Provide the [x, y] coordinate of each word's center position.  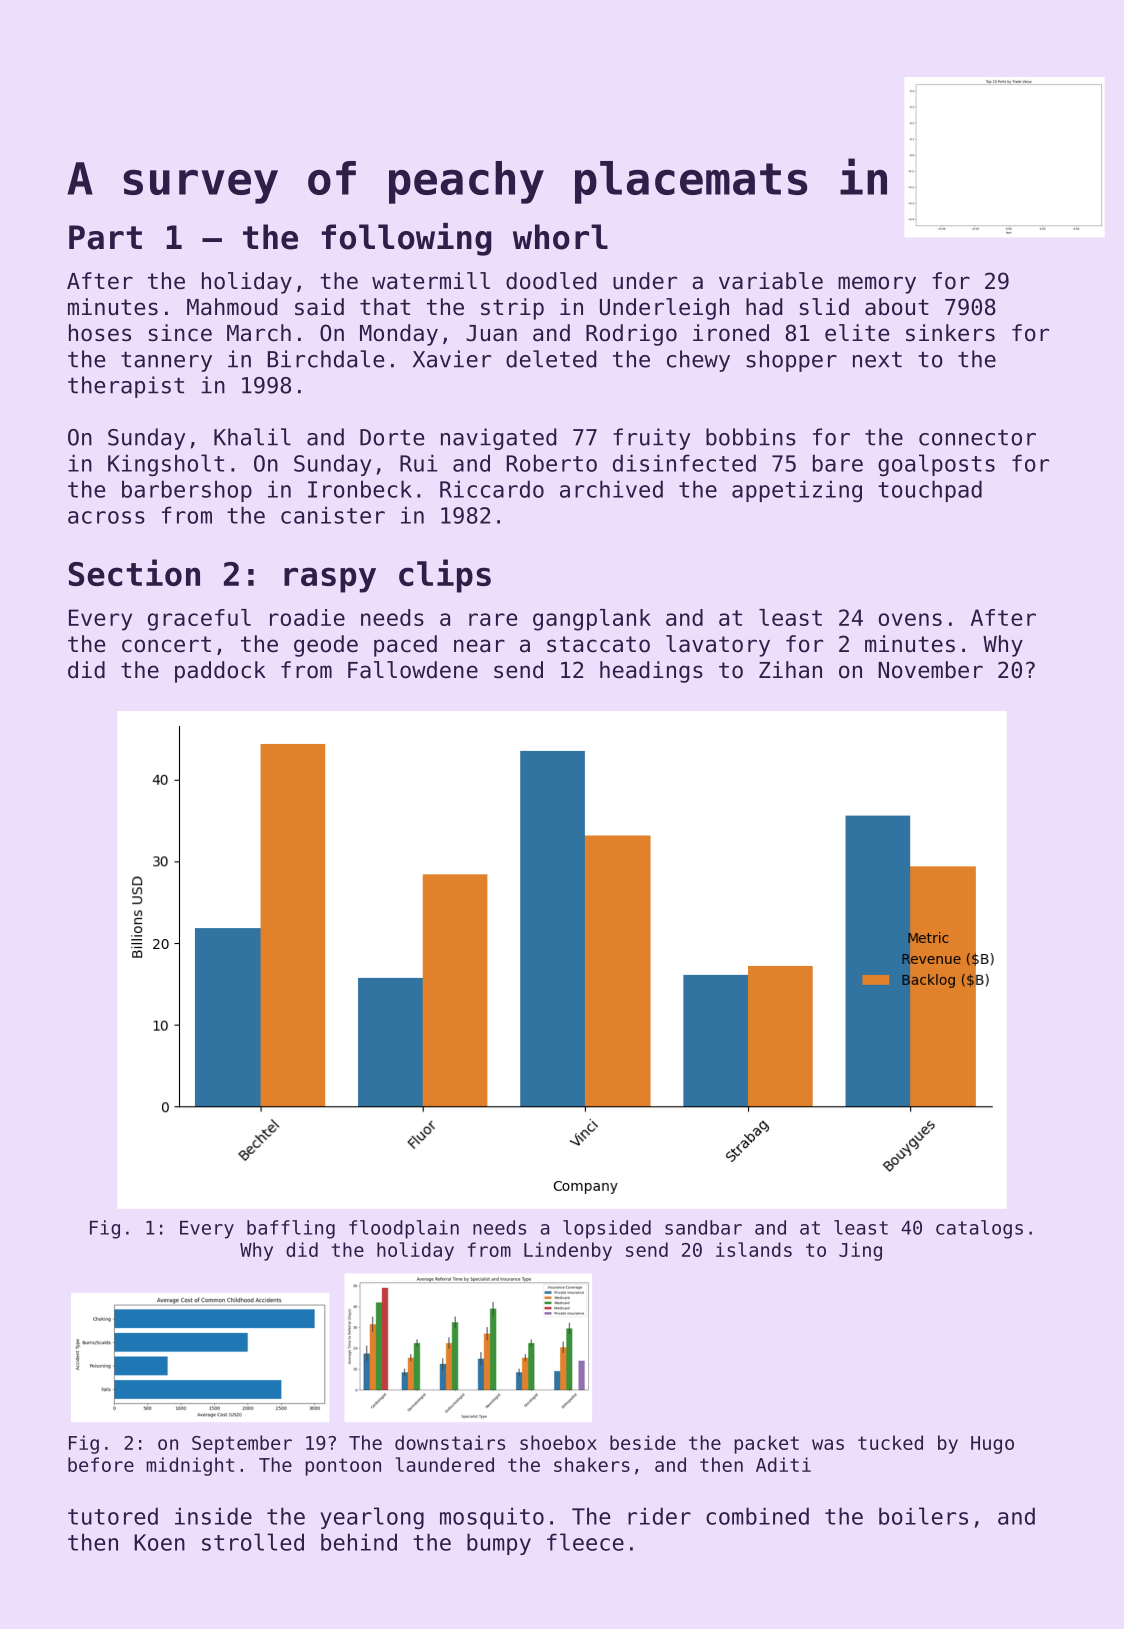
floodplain [404, 1229]
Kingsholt [166, 465]
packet [766, 1444]
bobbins [751, 437]
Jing [860, 1251]
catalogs [979, 1229]
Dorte [392, 437]
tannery [166, 361]
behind [359, 1542]
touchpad [930, 491]
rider [659, 1516]
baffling [291, 1229]
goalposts [936, 465]
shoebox [558, 1442]
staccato [598, 644]
